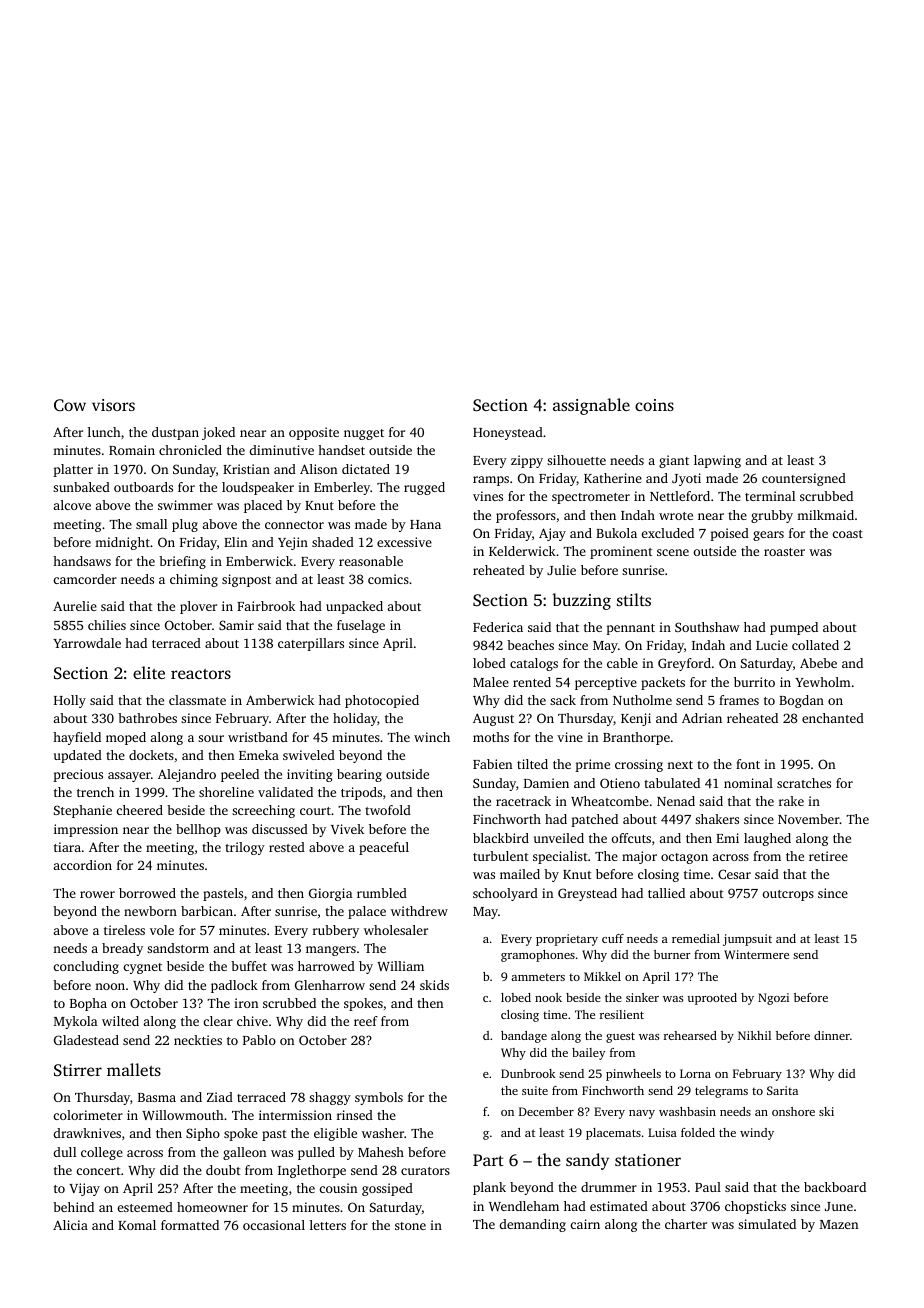 The height and width of the screenshot is (1308, 924). What do you see at coordinates (754, 1035) in the screenshot?
I see `Nikhil` at bounding box center [754, 1035].
